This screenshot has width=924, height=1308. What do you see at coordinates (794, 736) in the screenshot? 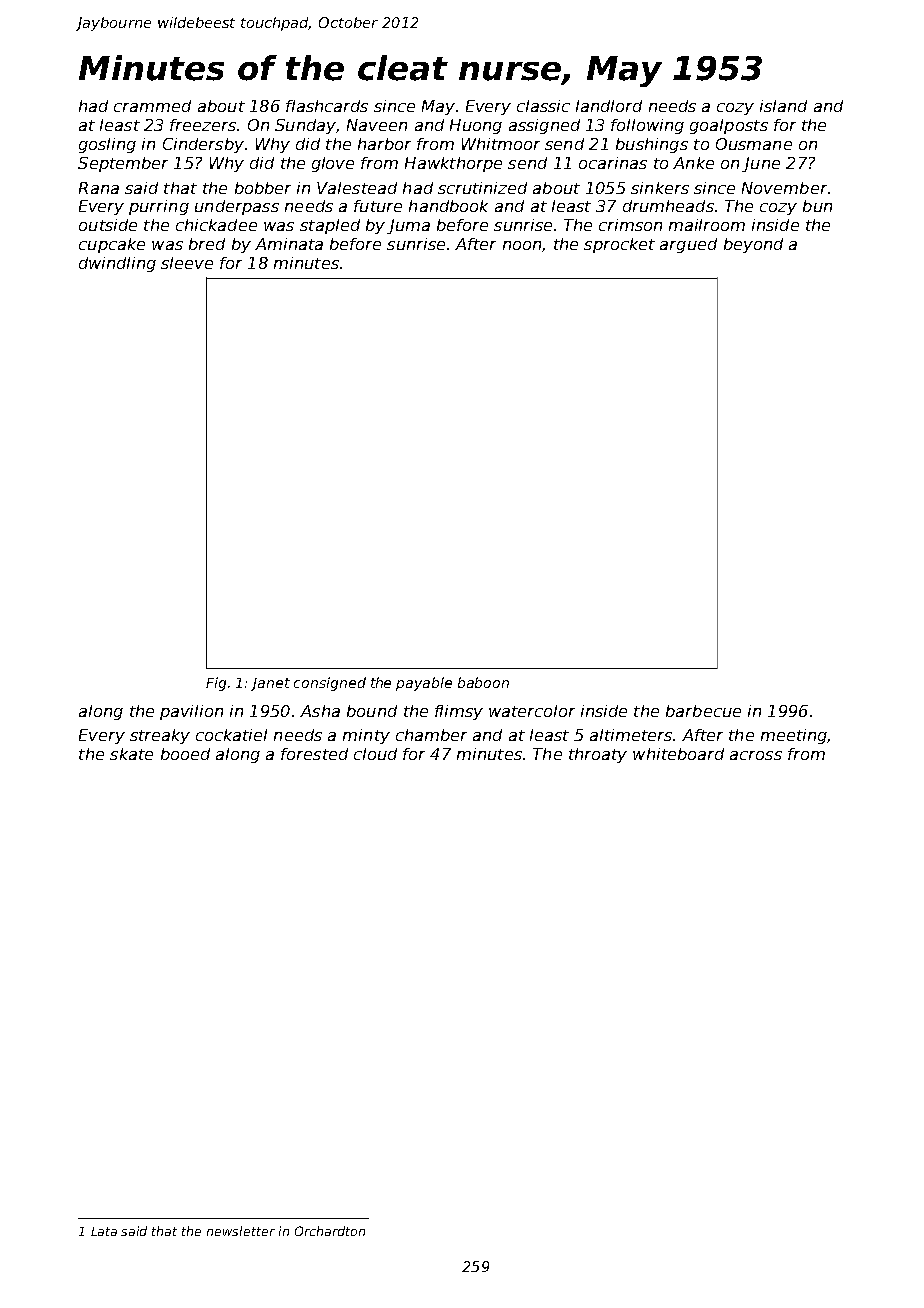
I see `meeting` at bounding box center [794, 736].
